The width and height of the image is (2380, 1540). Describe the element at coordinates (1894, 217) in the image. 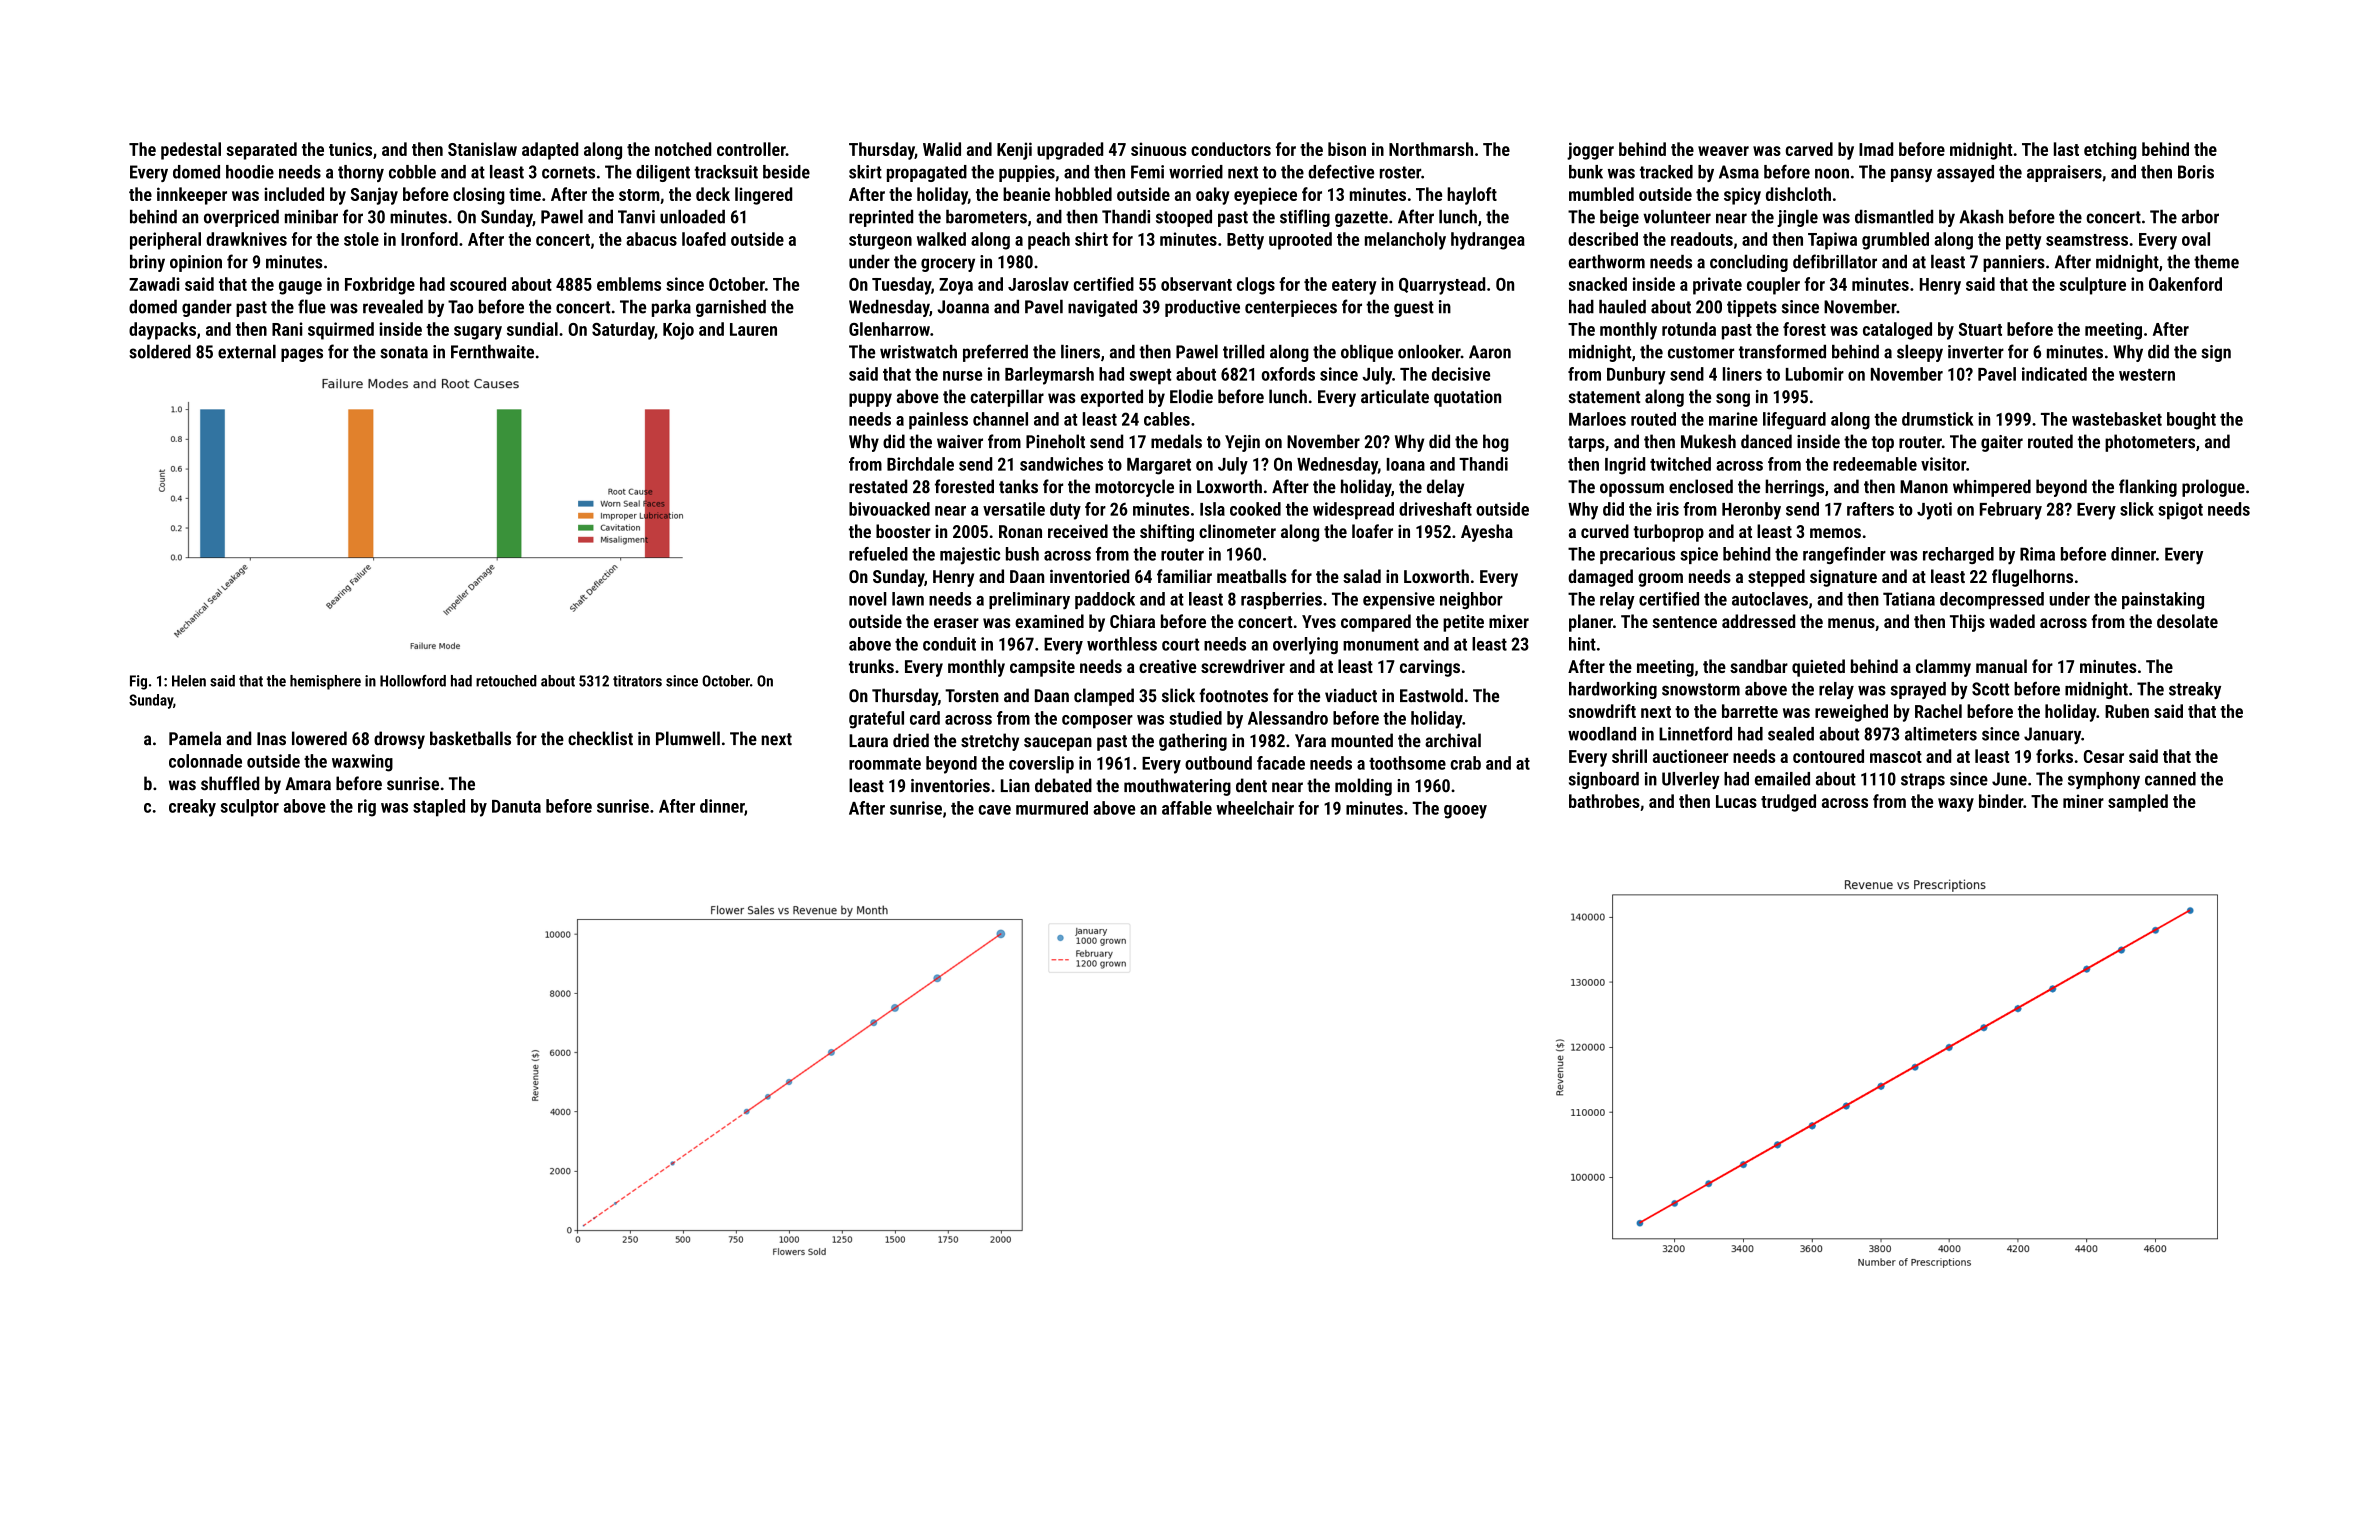

I see `dismantled` at that location.
